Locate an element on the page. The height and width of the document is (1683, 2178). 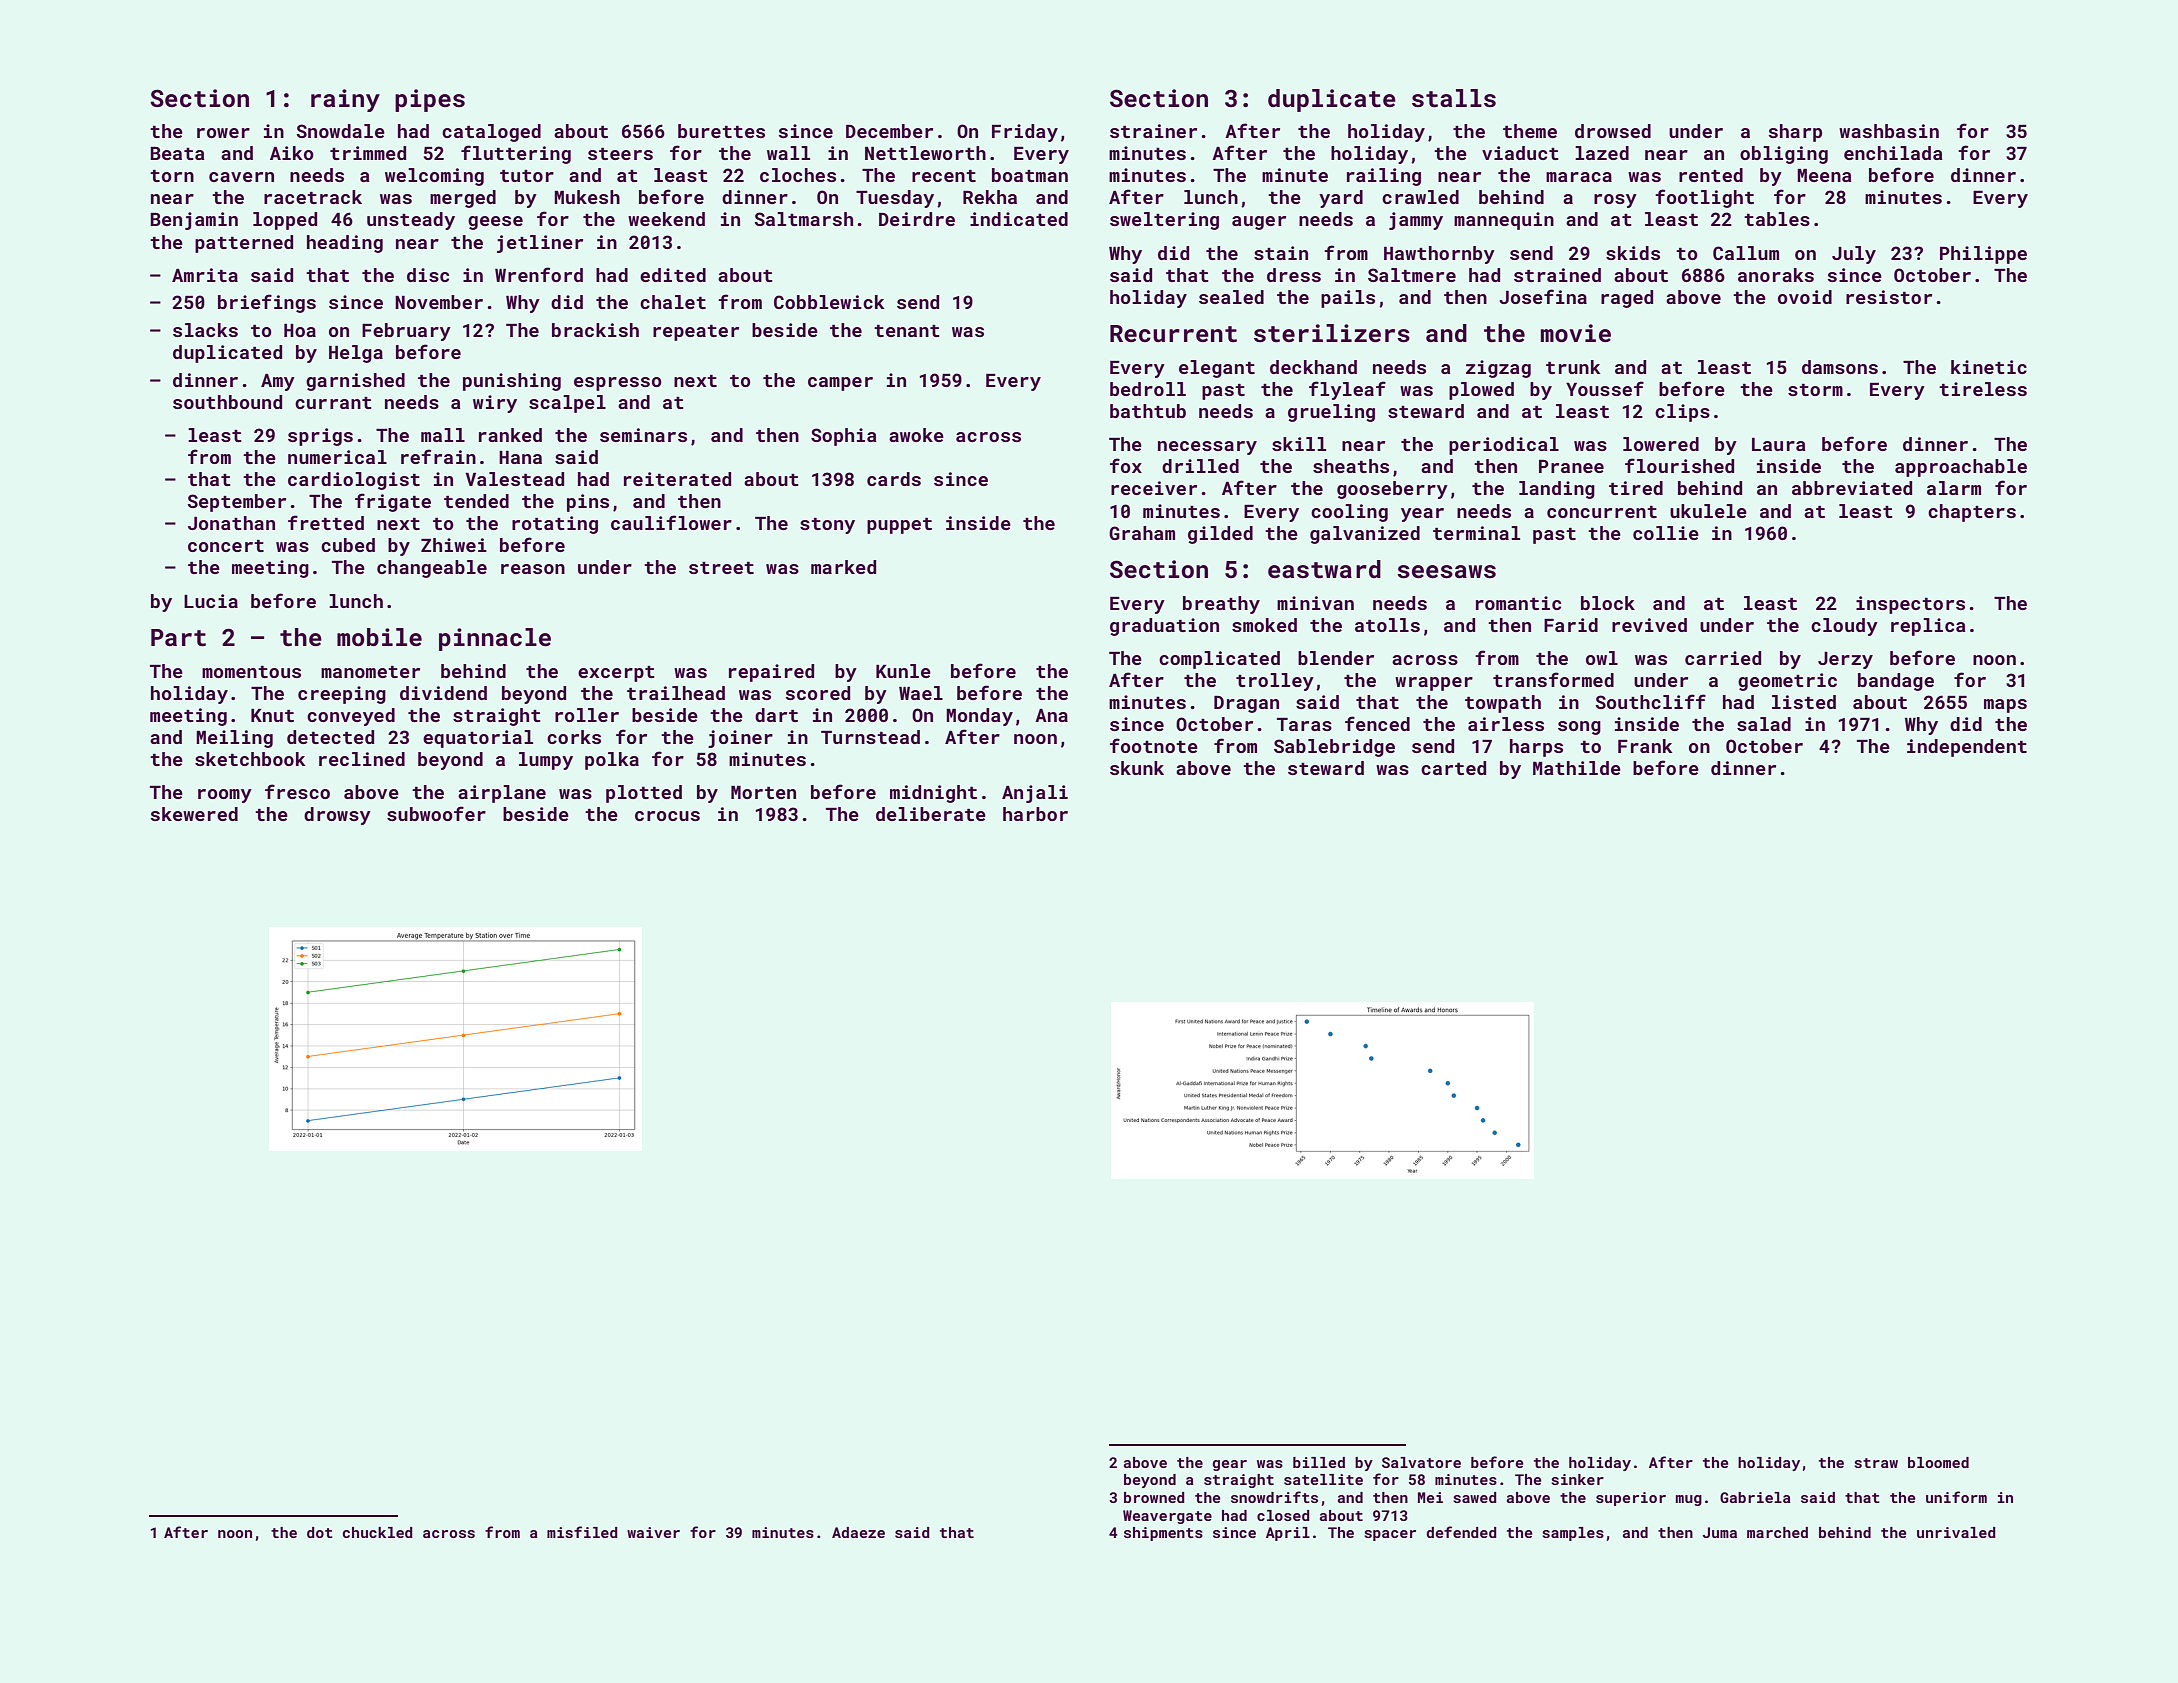
disc is located at coordinates (428, 275).
